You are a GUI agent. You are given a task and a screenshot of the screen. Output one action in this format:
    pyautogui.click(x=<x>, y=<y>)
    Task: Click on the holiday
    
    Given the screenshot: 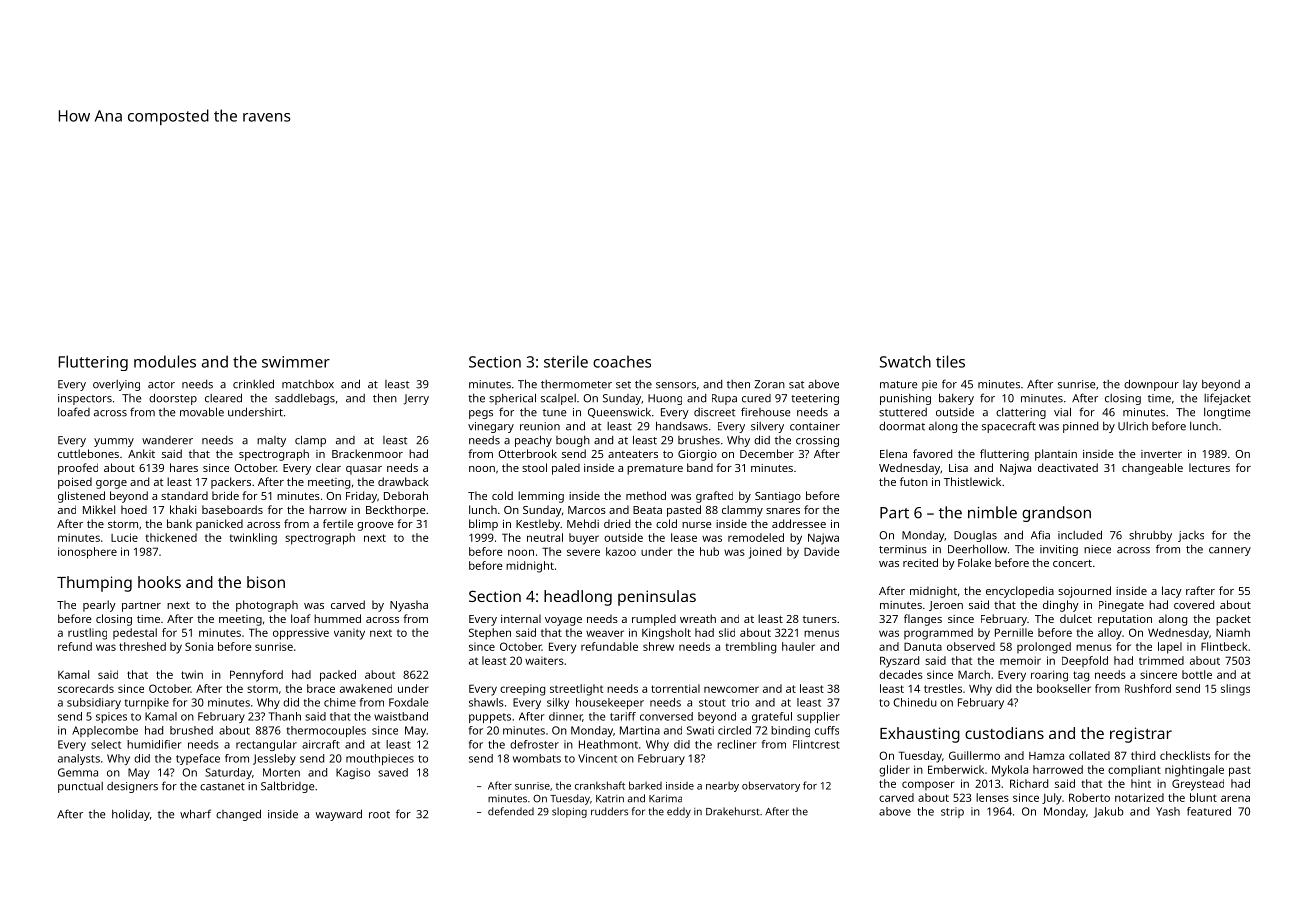 What is the action you would take?
    pyautogui.click(x=131, y=815)
